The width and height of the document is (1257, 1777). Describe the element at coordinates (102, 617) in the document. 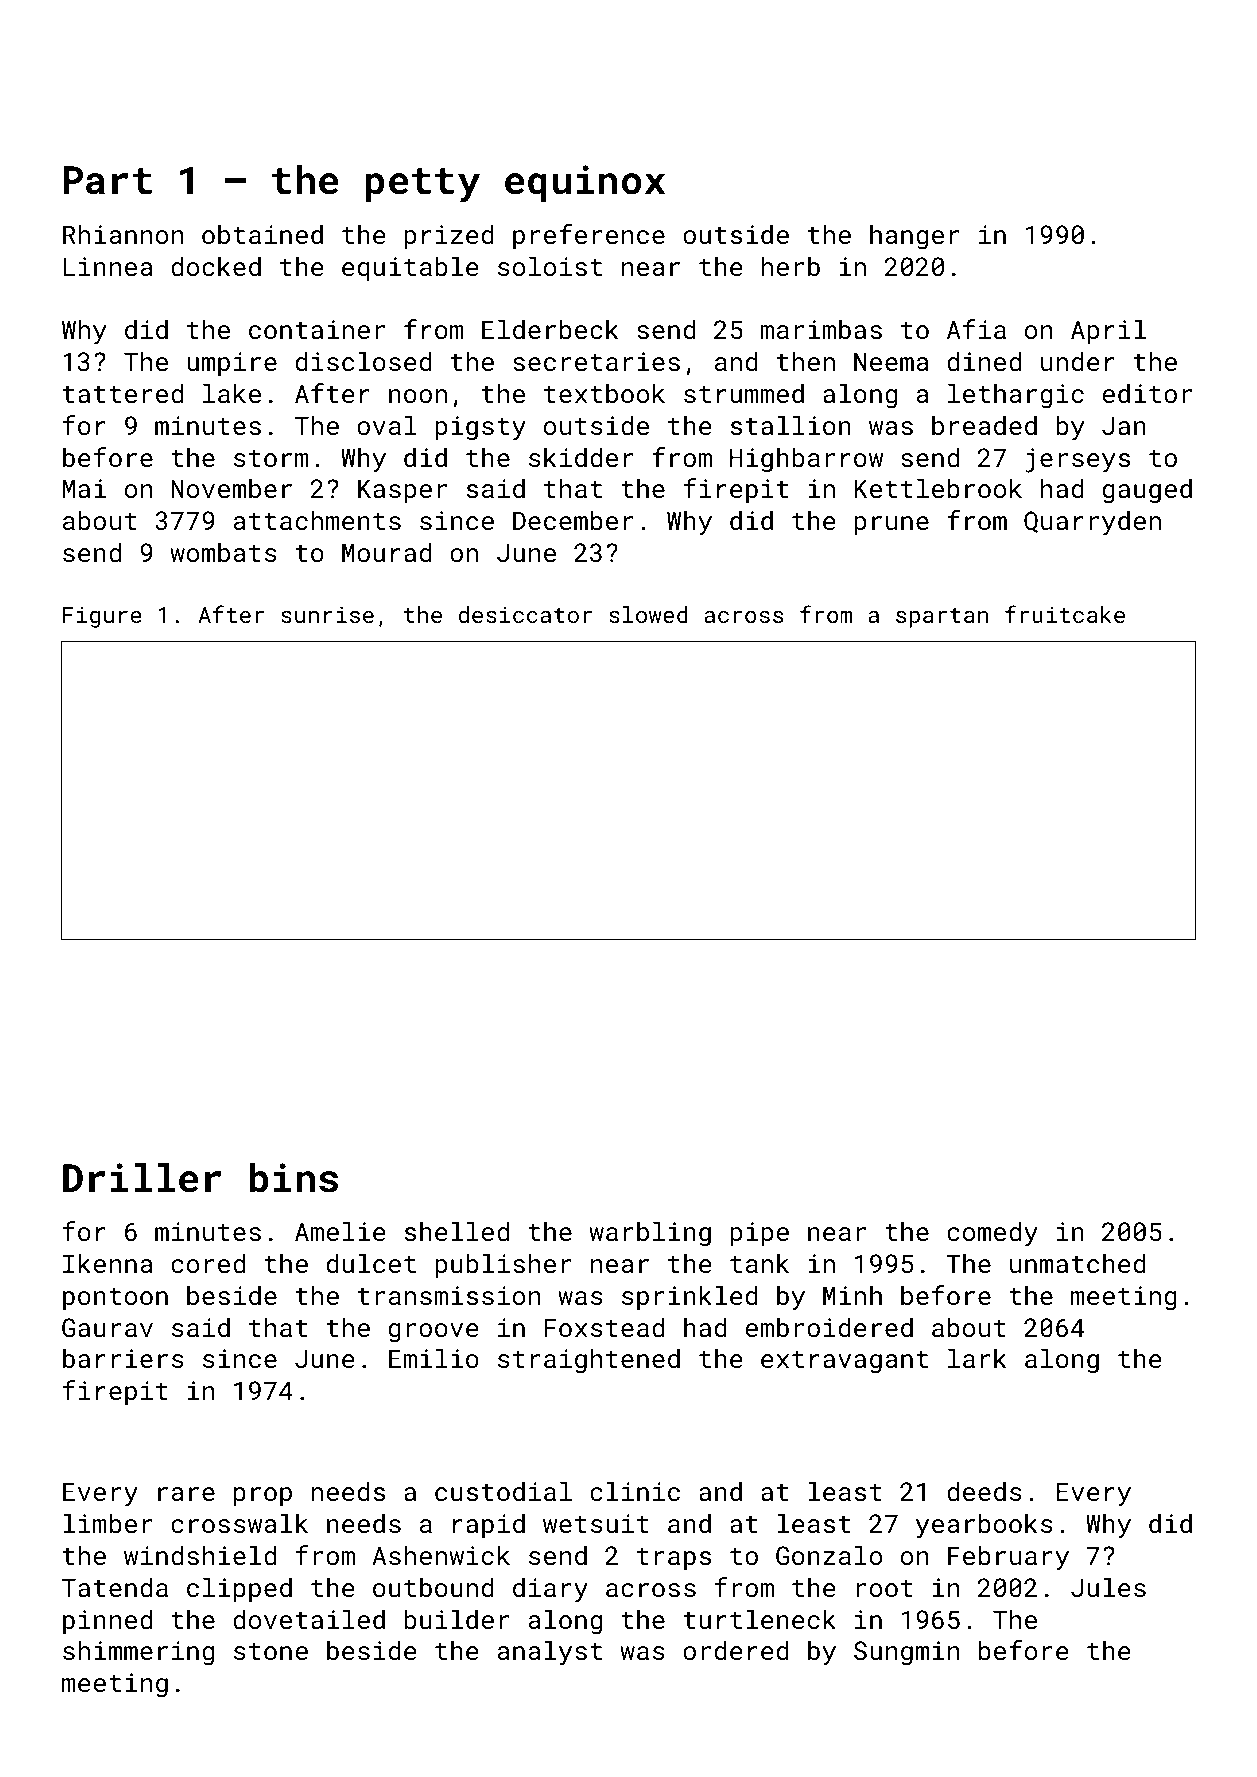

I see `Figure` at that location.
